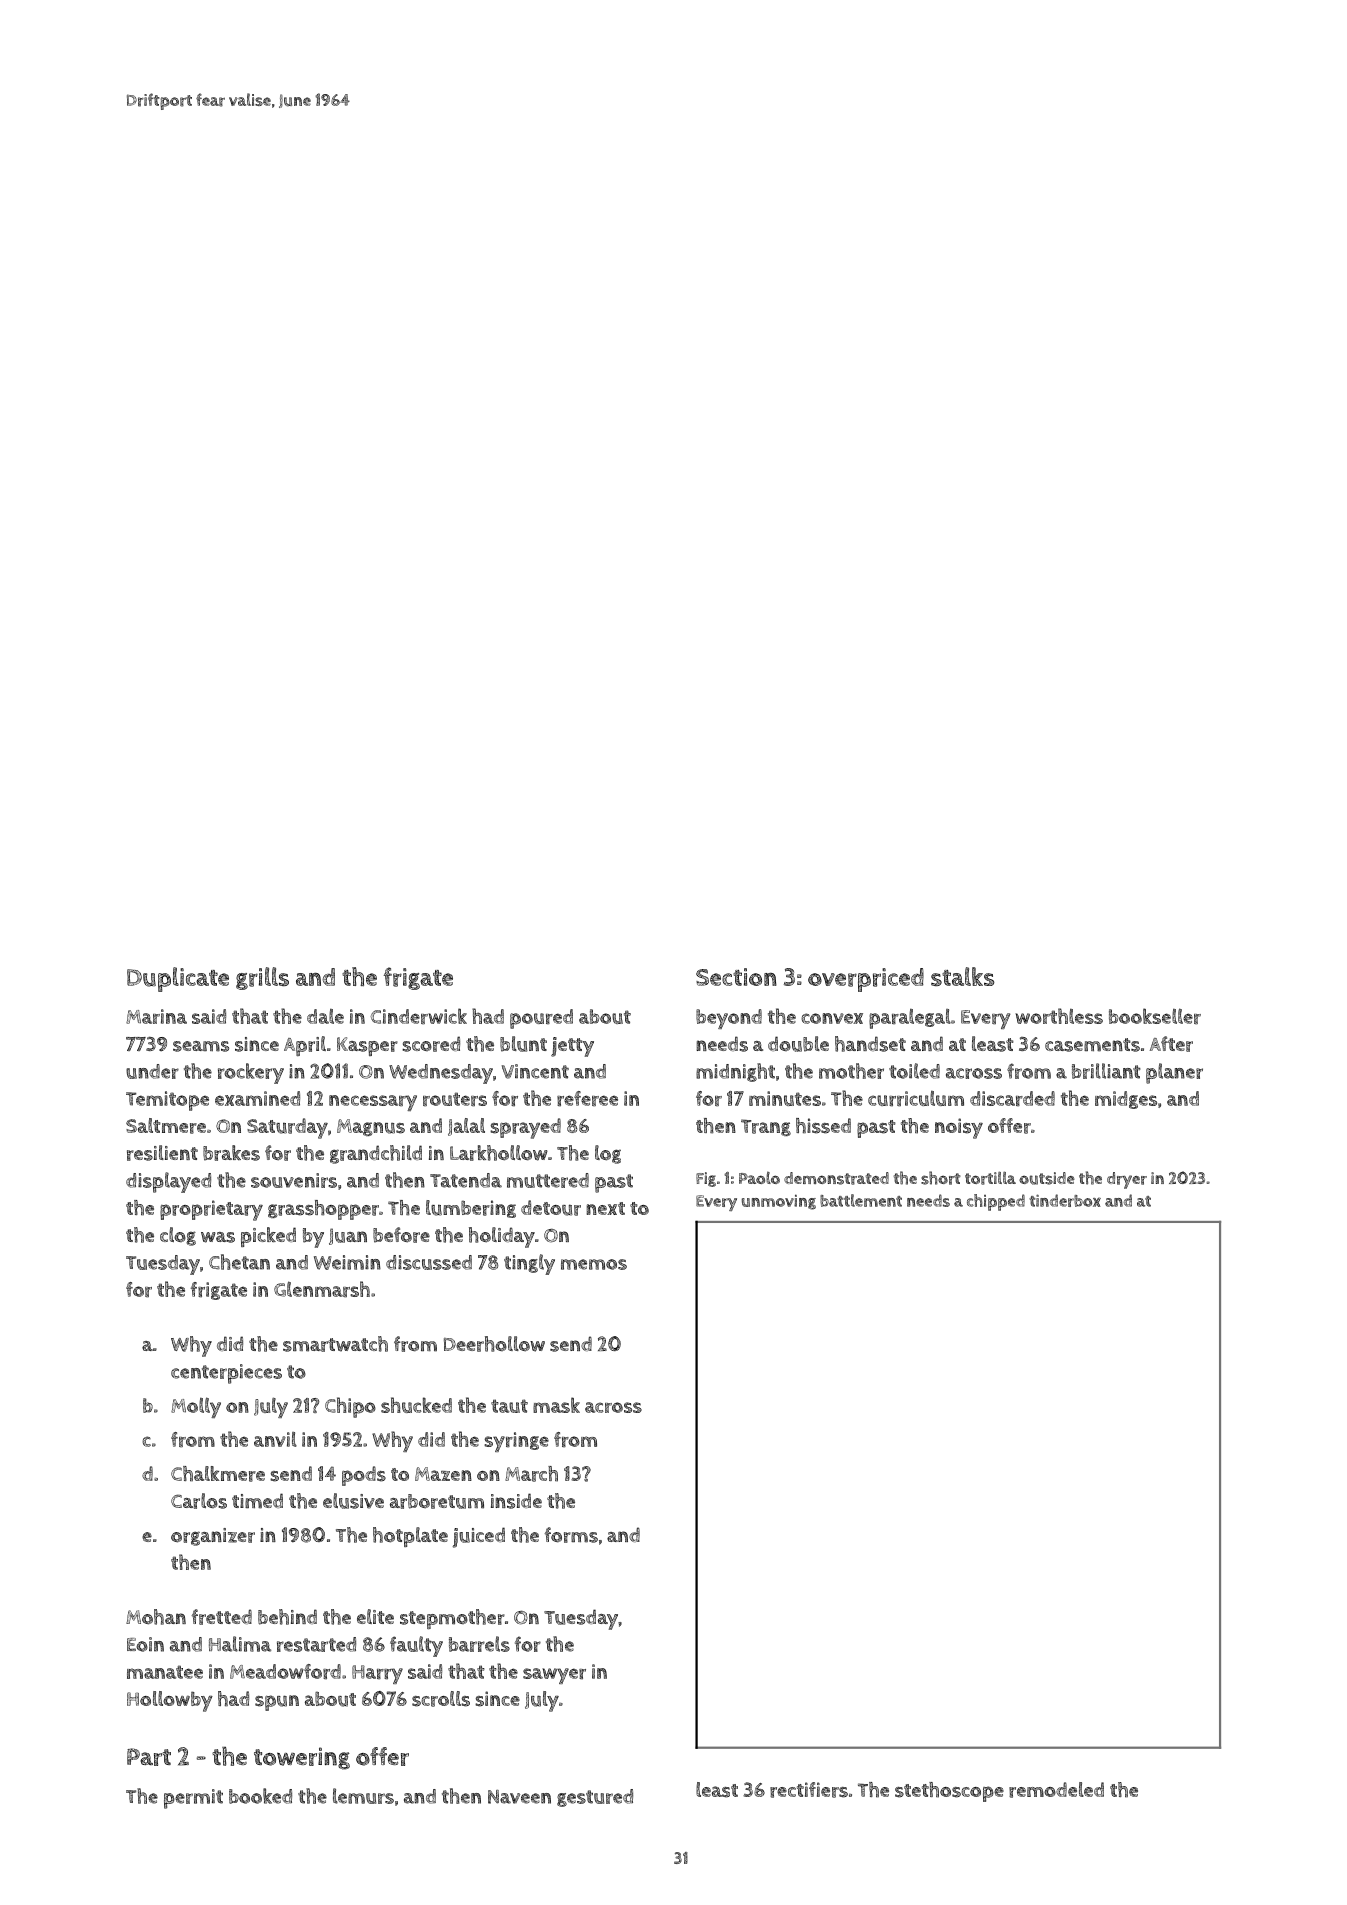  I want to click on Fig, so click(706, 1179).
